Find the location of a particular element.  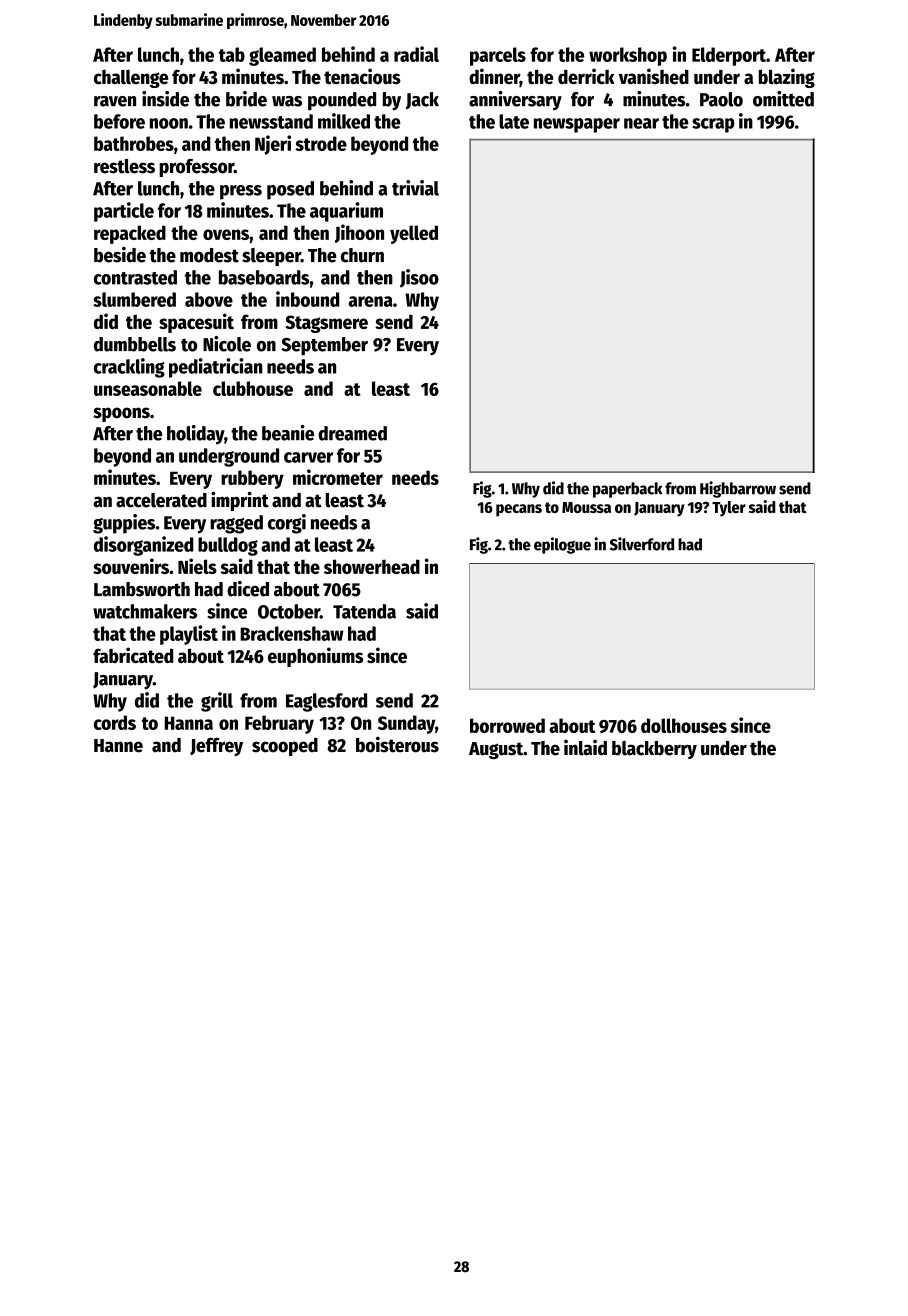

disorganized is located at coordinates (144, 546).
